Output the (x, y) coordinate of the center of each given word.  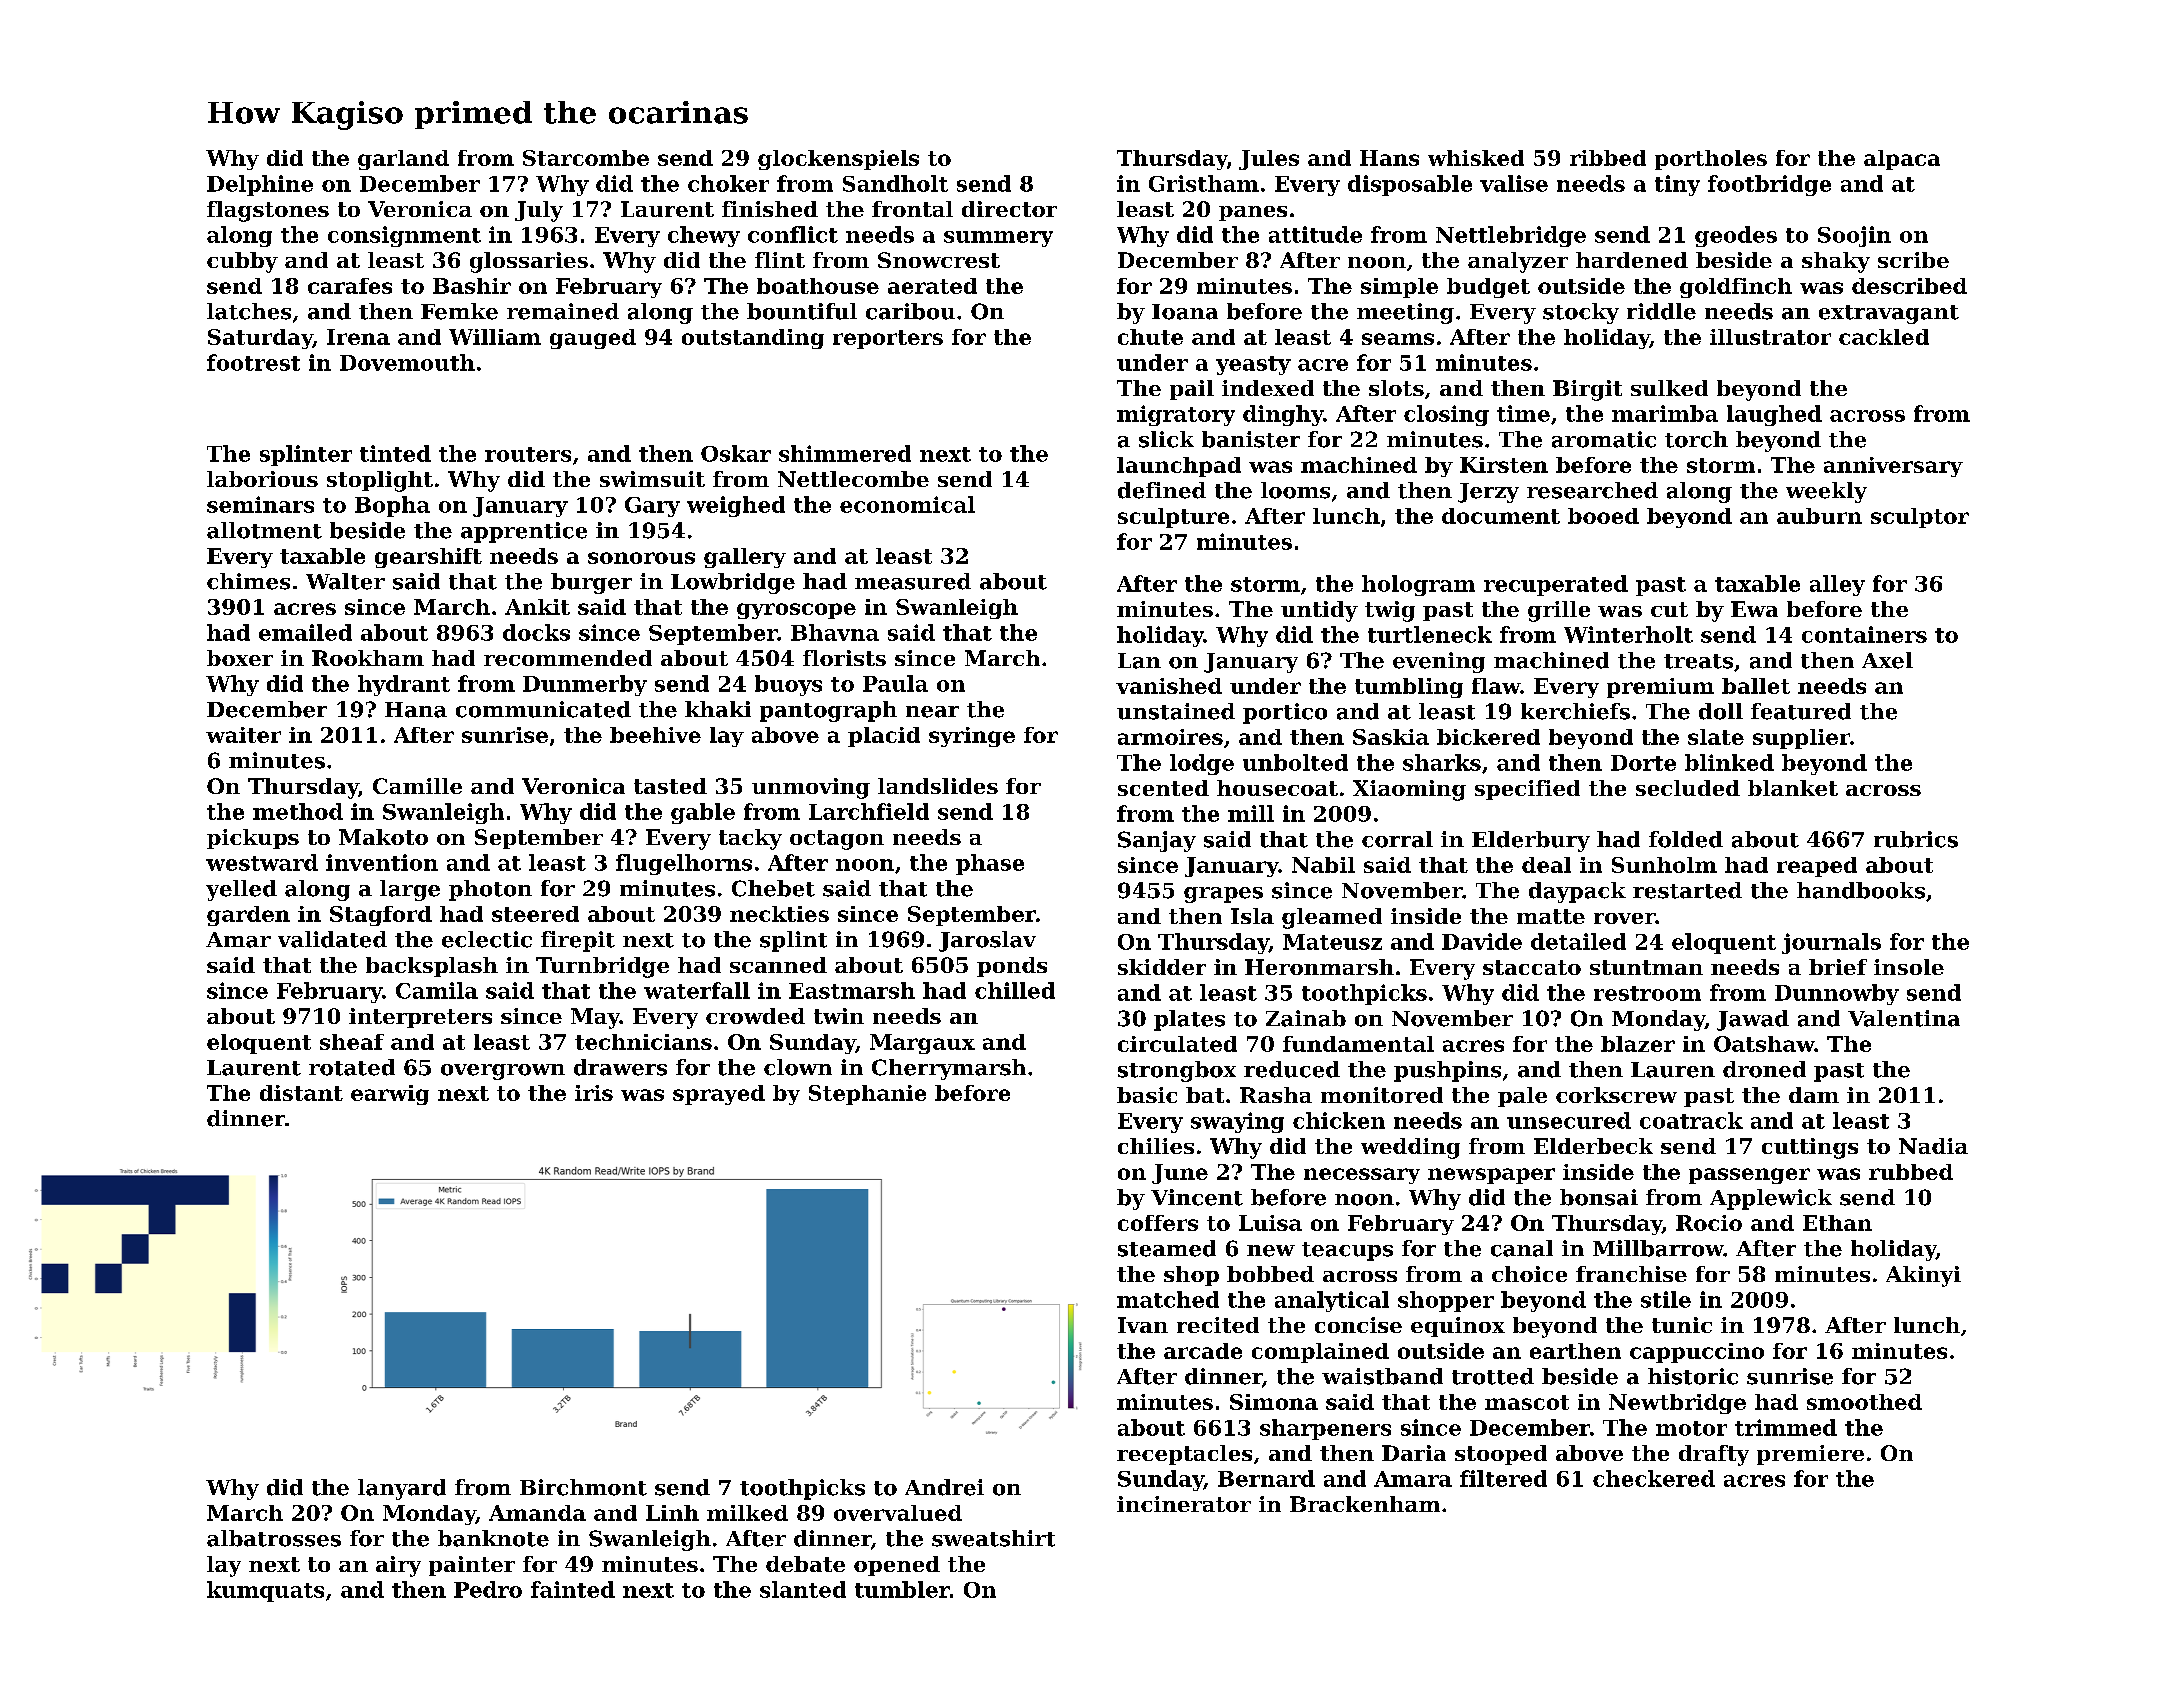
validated (332, 939)
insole (1909, 967)
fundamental (1358, 1044)
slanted (803, 1589)
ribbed (1608, 158)
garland (403, 160)
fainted (573, 1589)
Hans (1389, 158)
